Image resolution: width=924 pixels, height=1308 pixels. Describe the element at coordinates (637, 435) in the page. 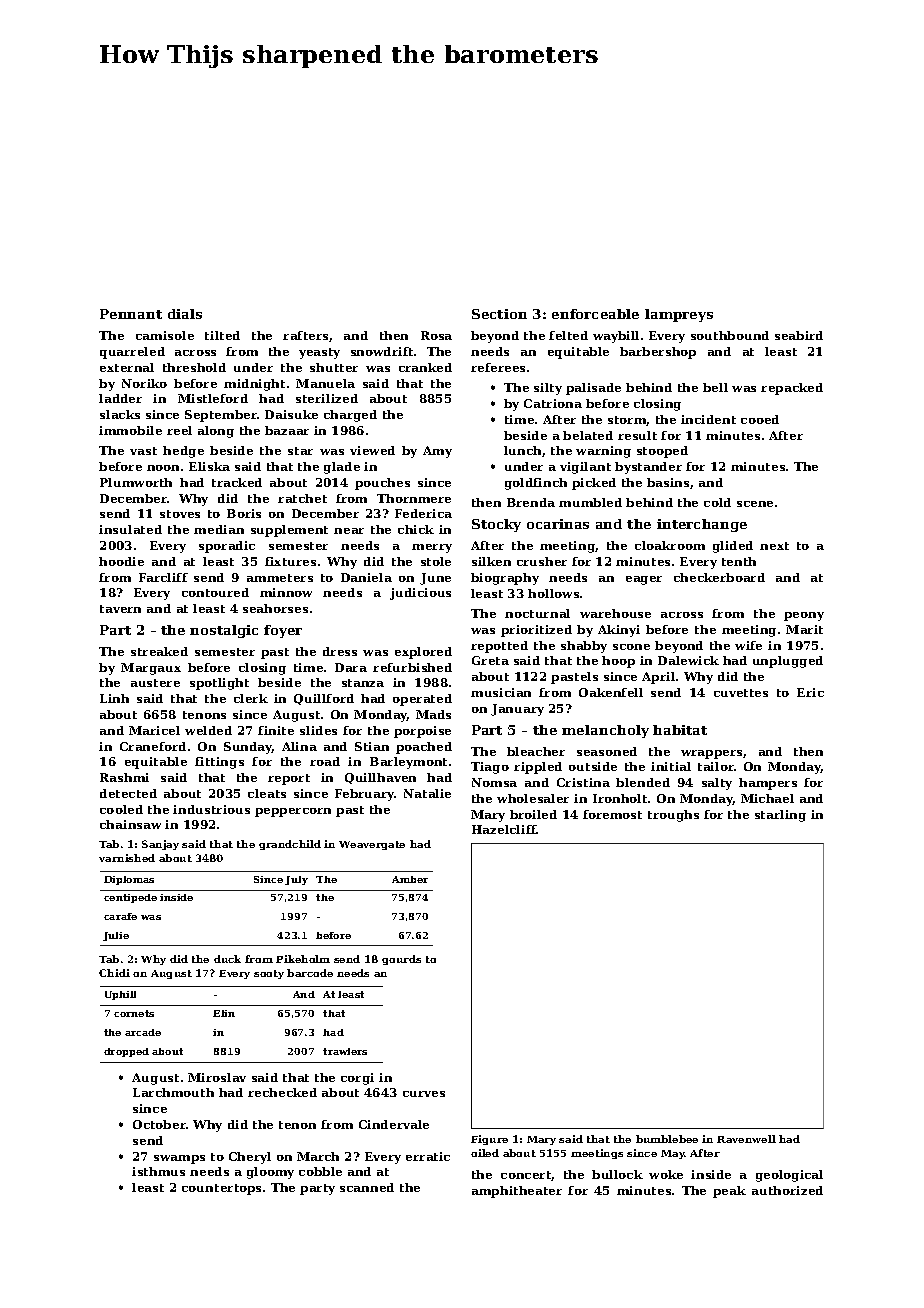

I see `result` at that location.
